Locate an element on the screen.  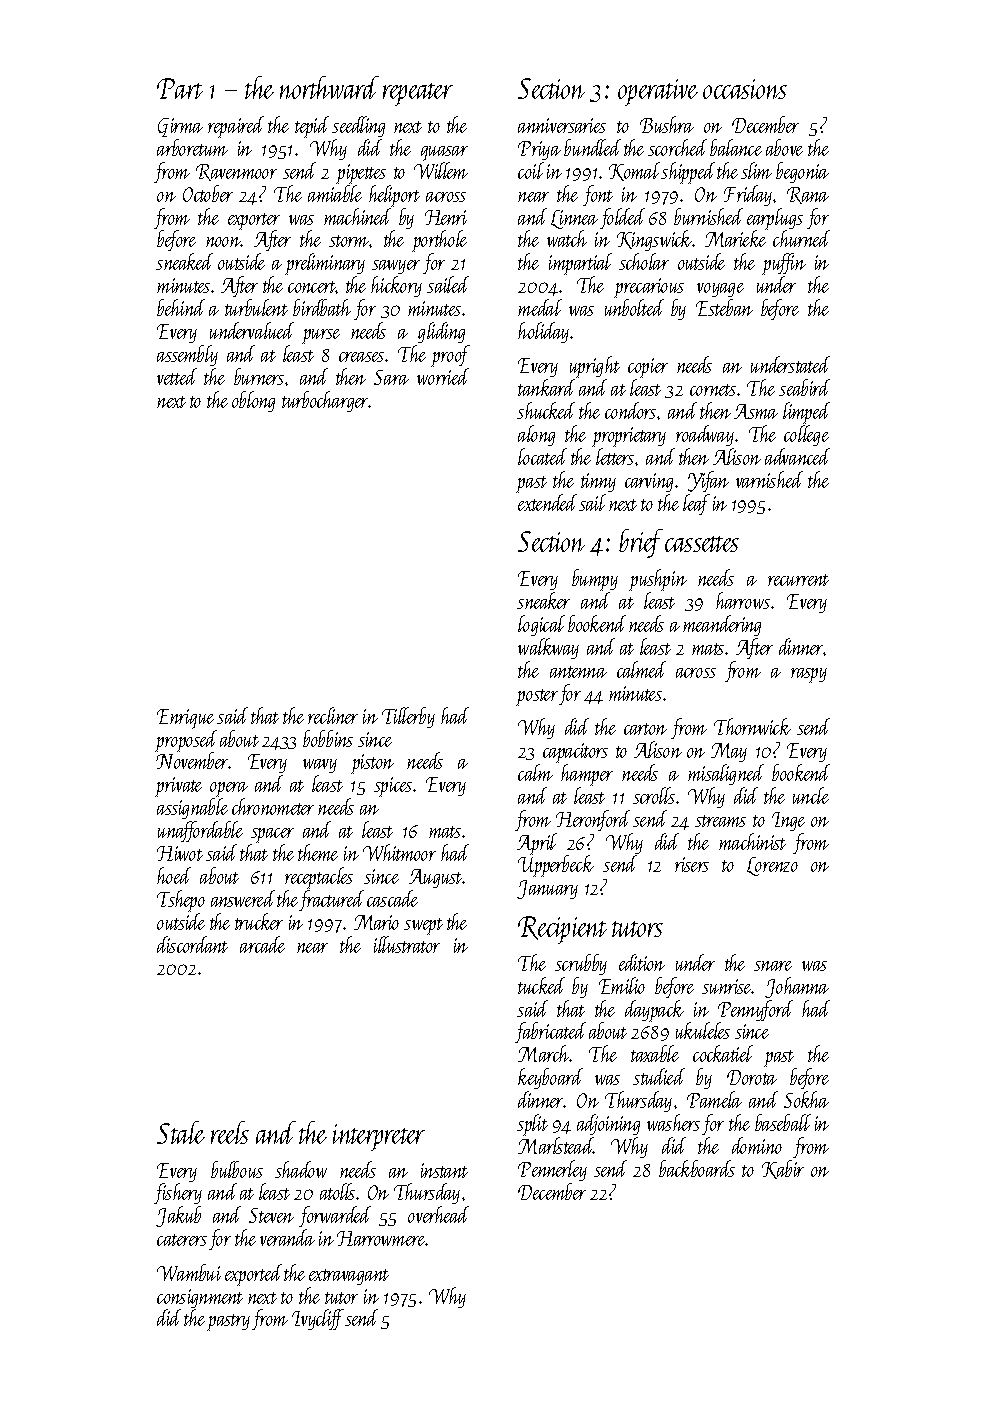
consignment is located at coordinates (200, 1298).
